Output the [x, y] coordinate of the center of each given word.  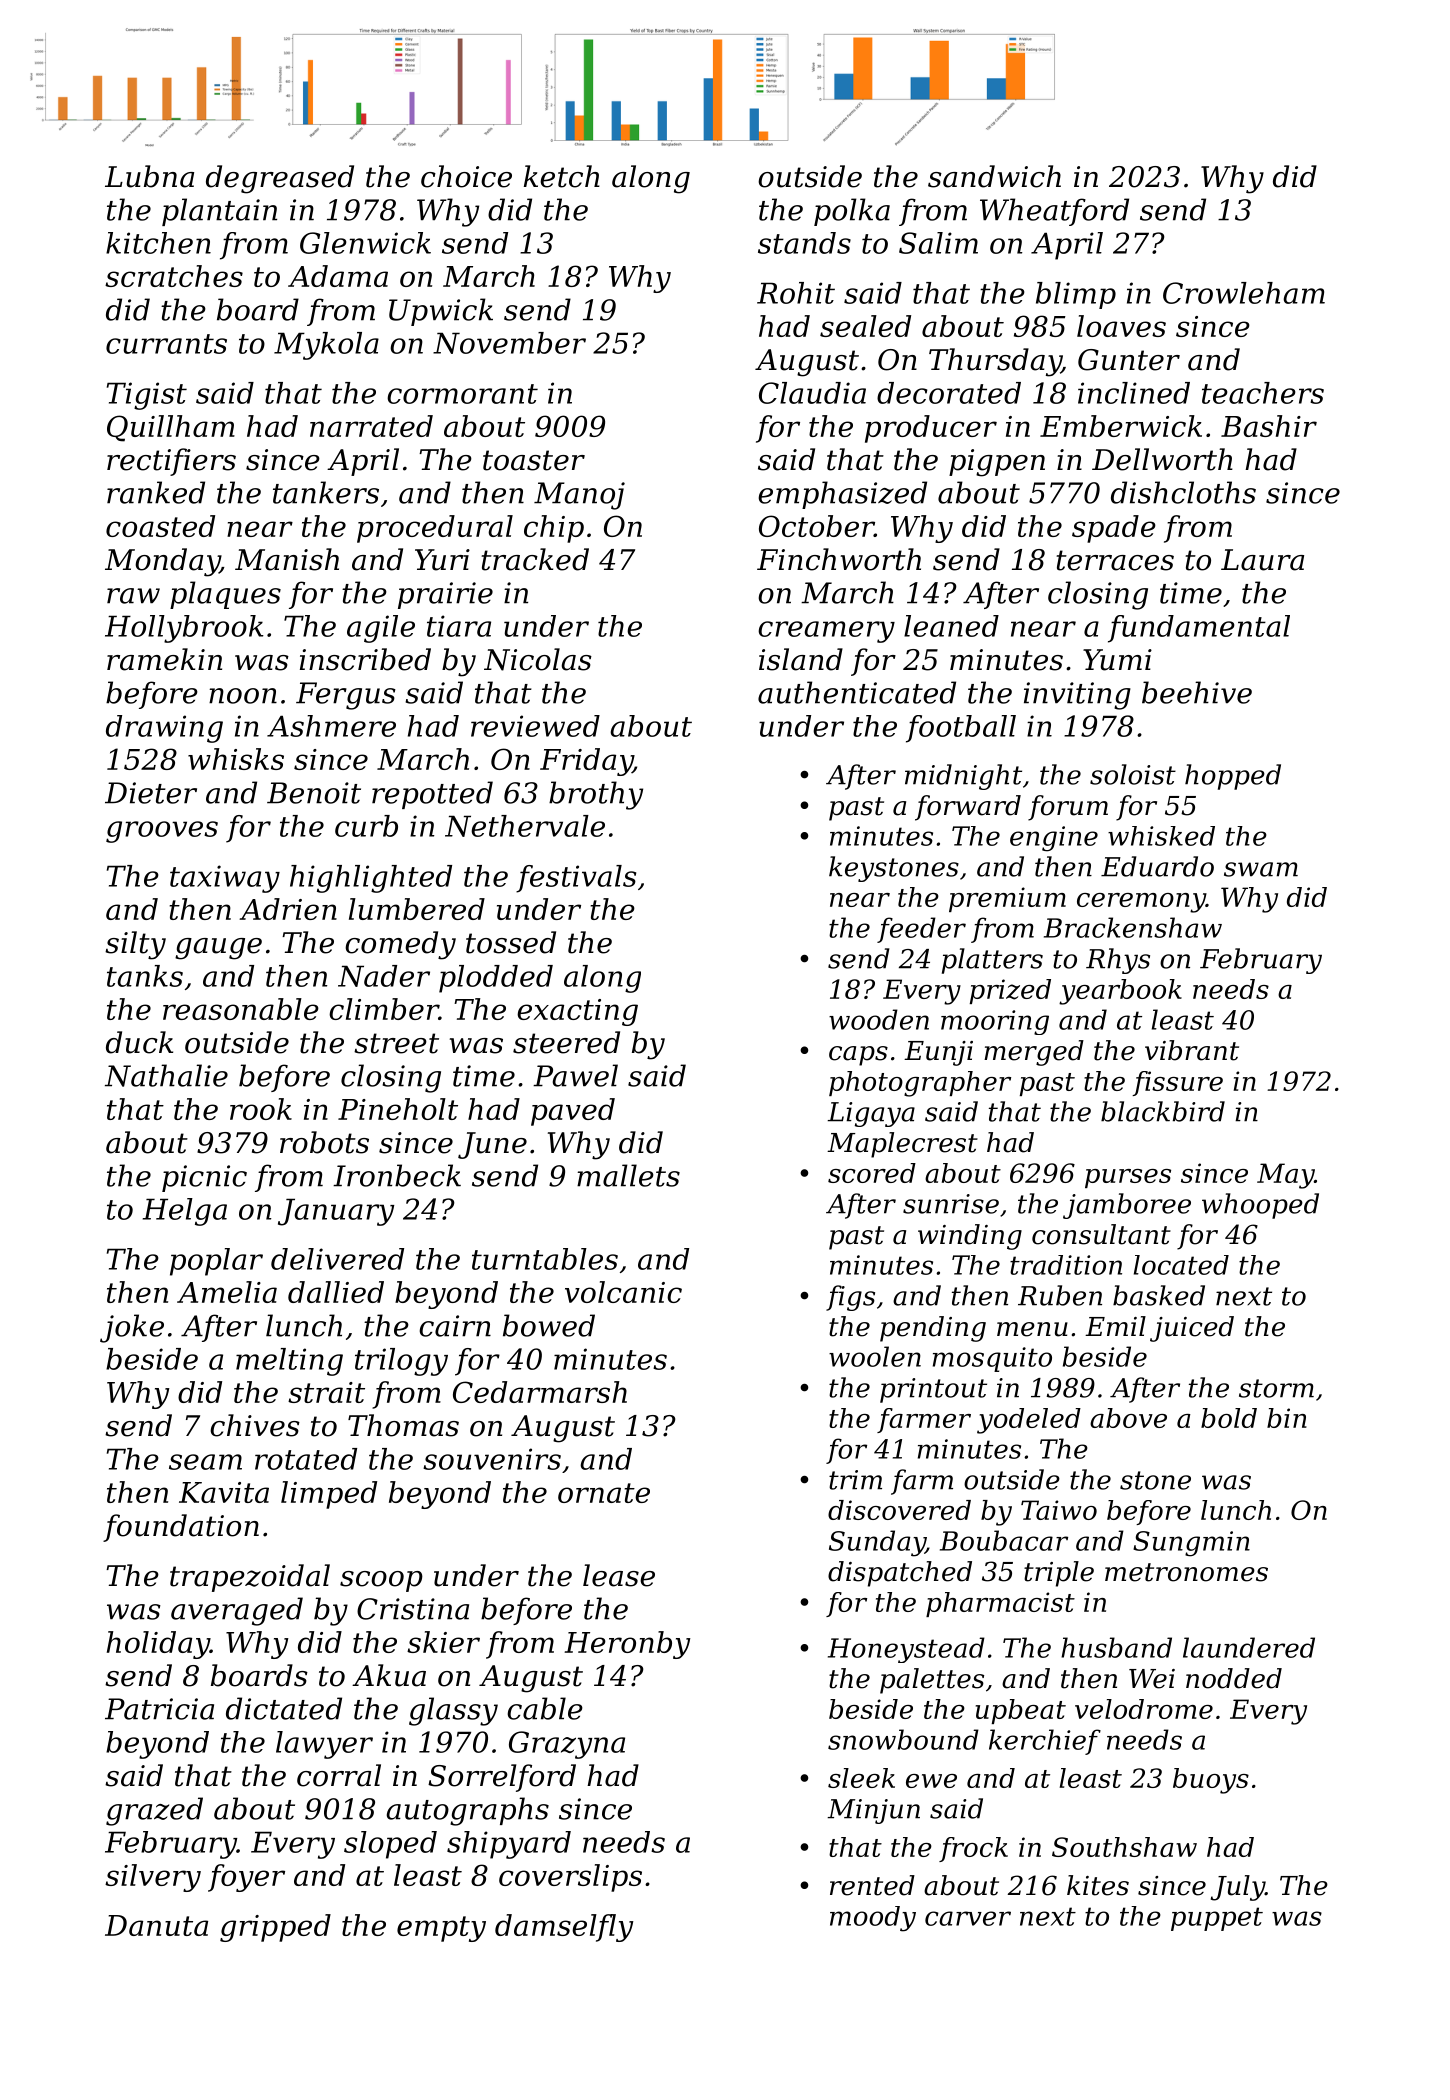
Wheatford [1054, 212]
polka [852, 212]
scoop [381, 1581]
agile [381, 629]
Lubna [149, 176]
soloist [1133, 774]
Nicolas [538, 659]
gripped [275, 1928]
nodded [1234, 1678]
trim [855, 1480]
